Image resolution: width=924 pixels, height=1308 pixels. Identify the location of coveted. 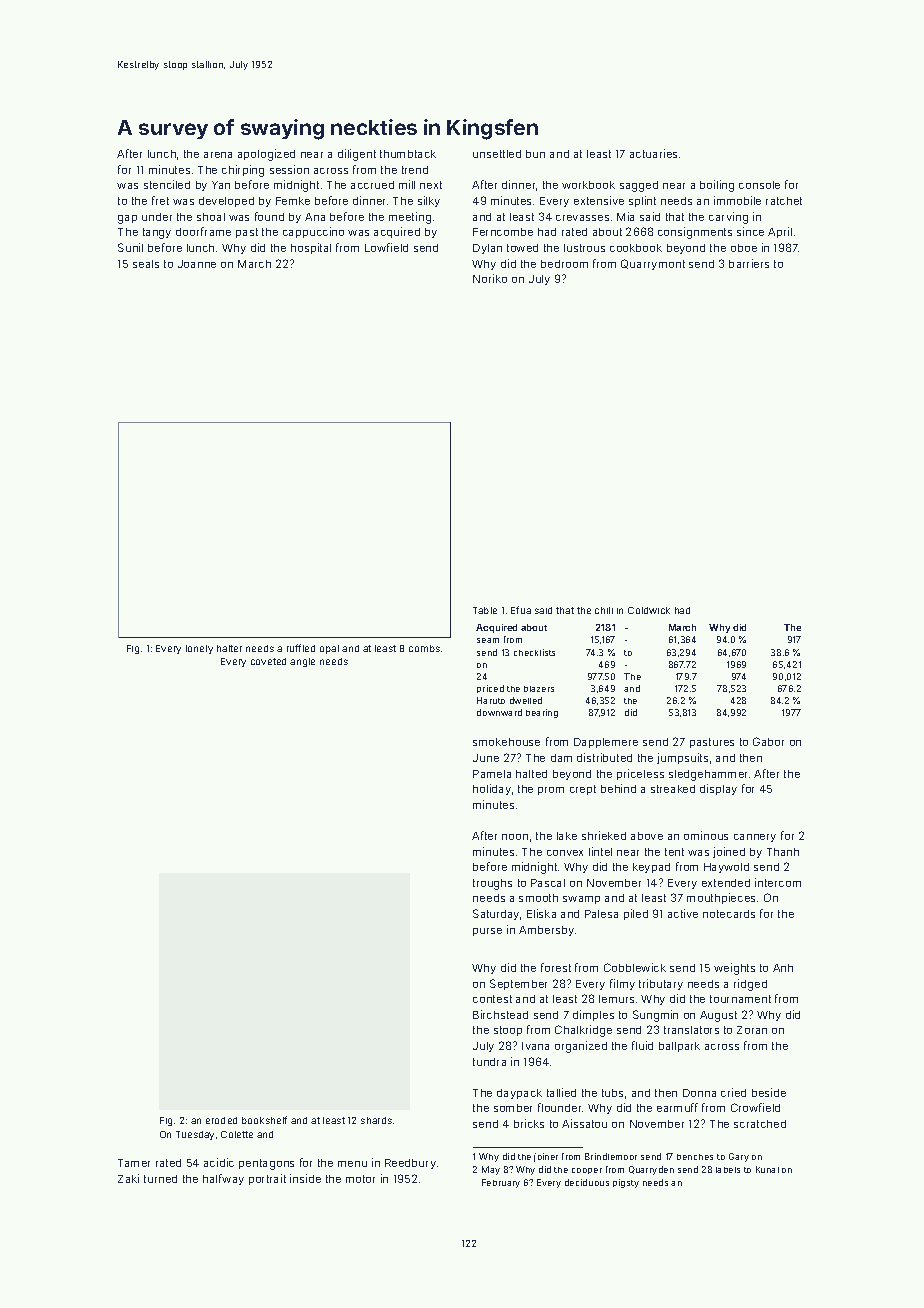
(268, 661).
